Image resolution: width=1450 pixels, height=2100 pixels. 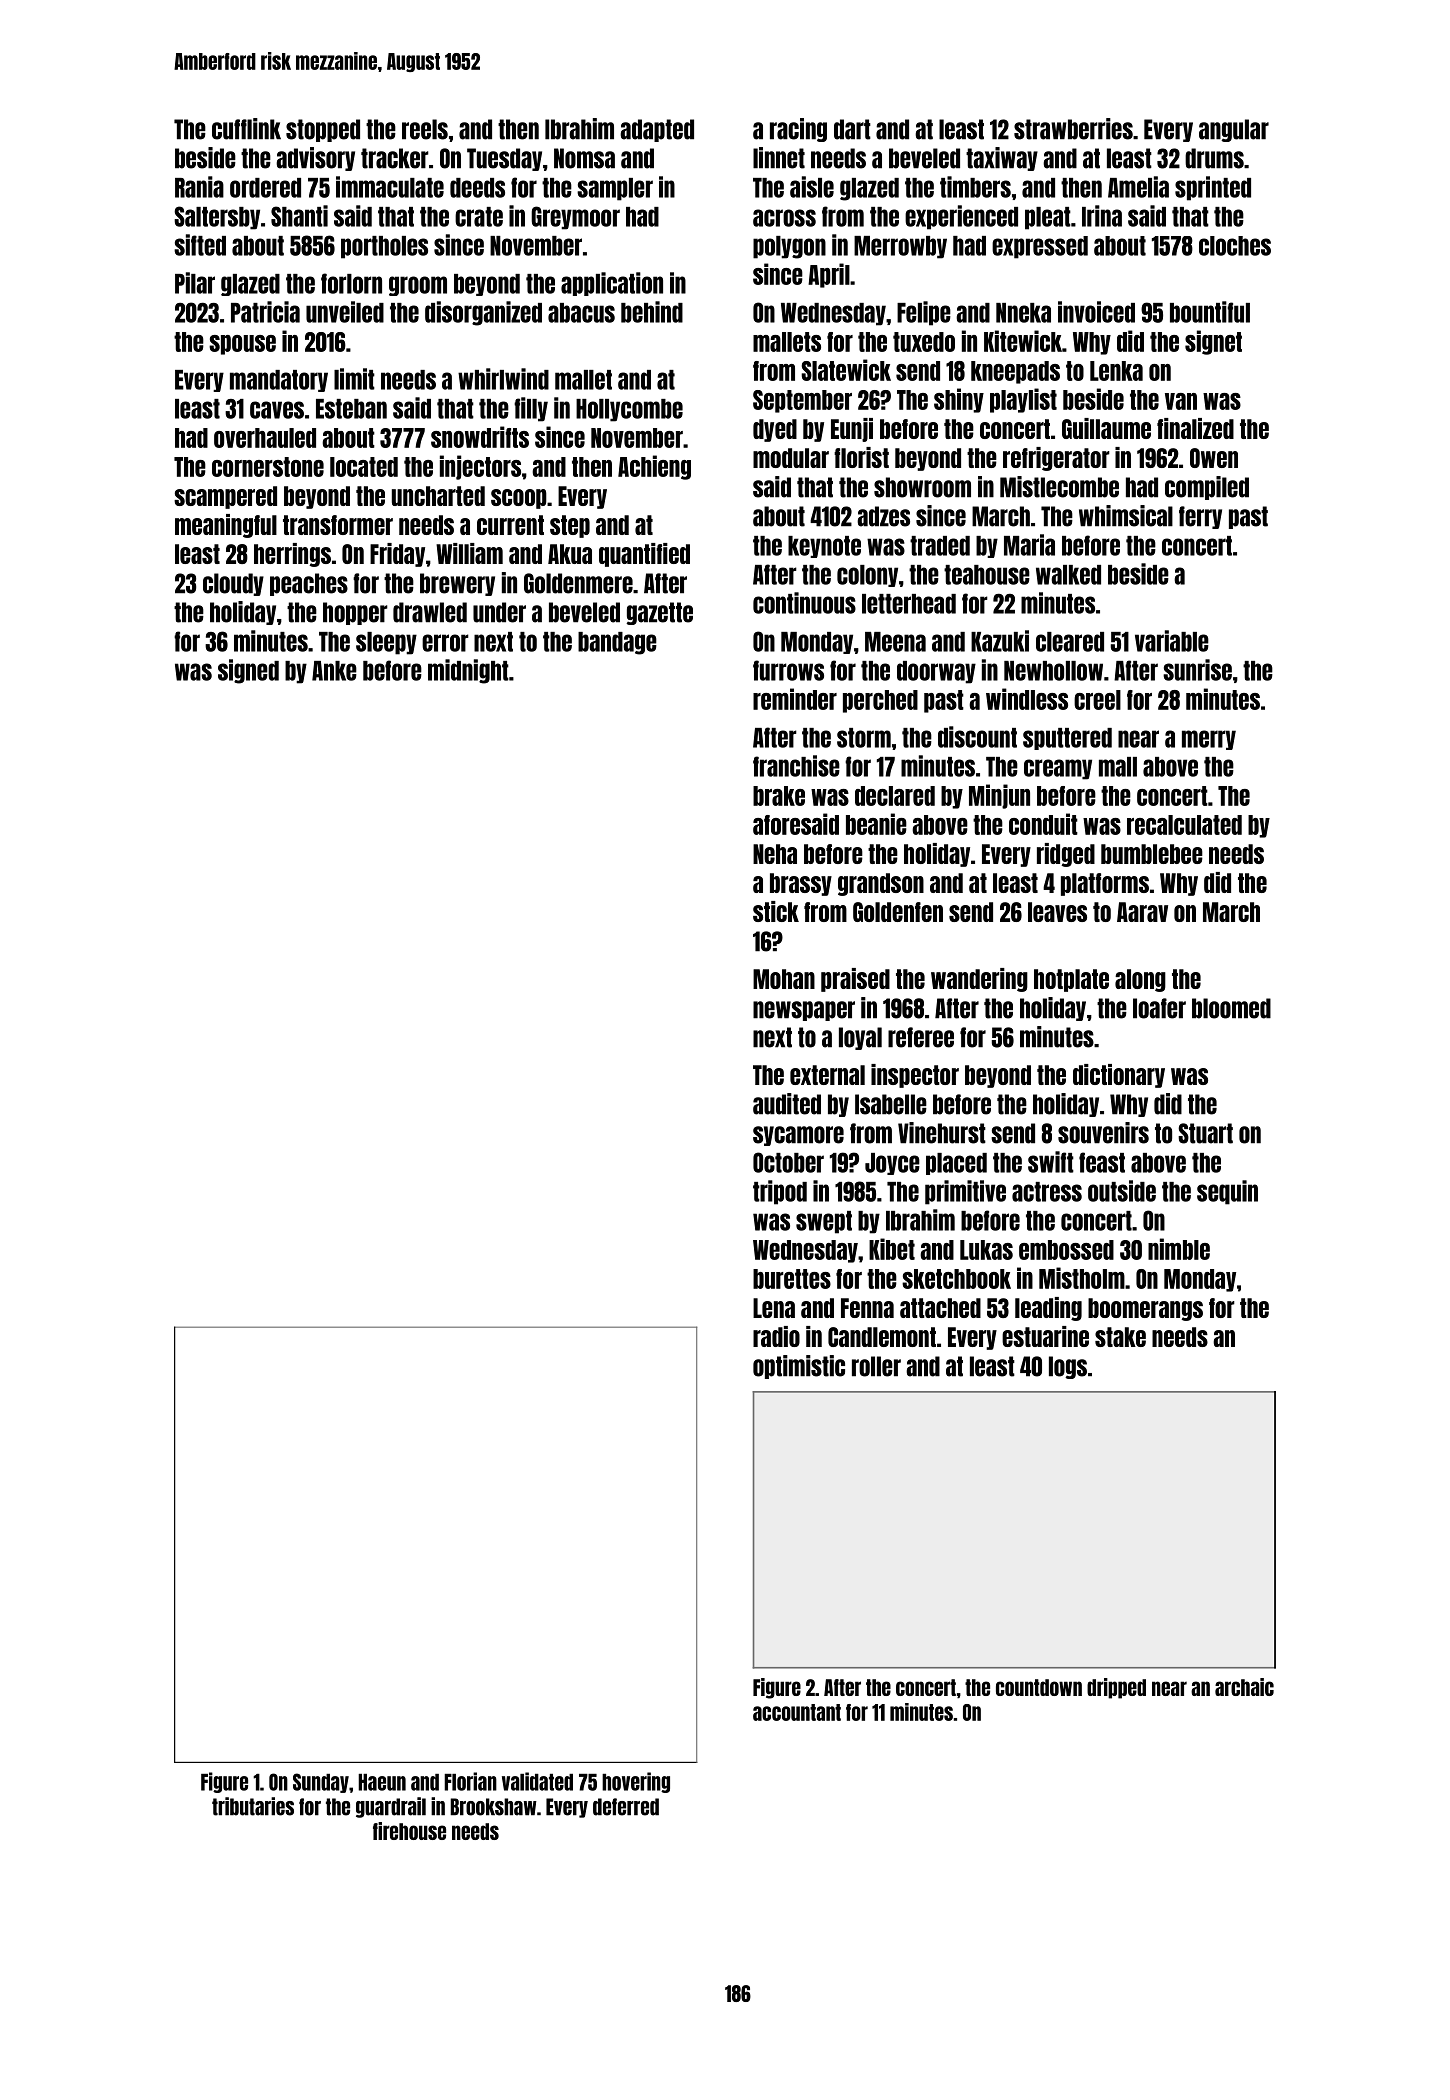 What do you see at coordinates (780, 1192) in the screenshot?
I see `tripod` at bounding box center [780, 1192].
